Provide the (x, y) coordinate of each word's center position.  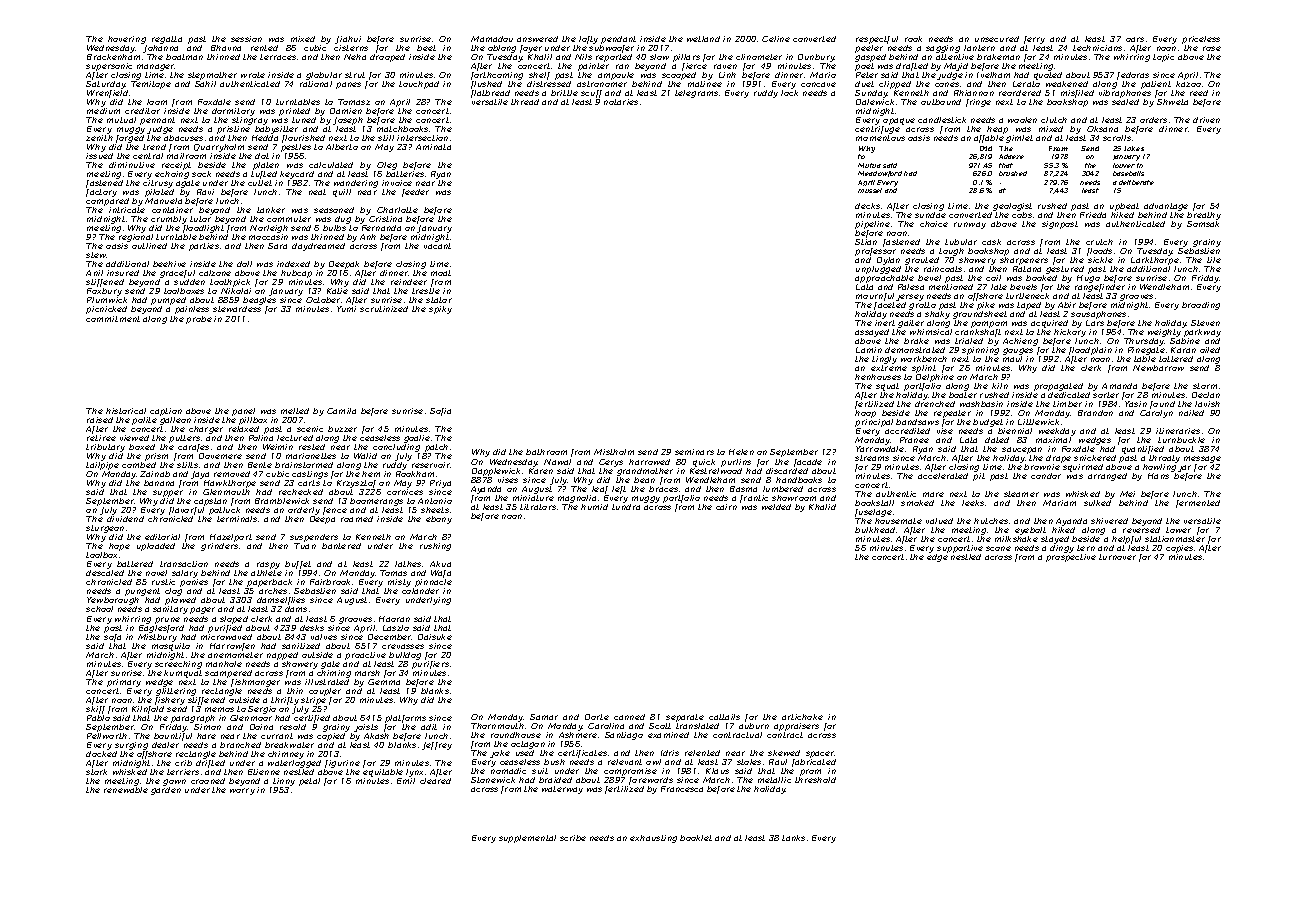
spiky (440, 310)
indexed (293, 264)
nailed (1191, 413)
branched (240, 745)
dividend (125, 519)
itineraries (1178, 431)
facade (808, 463)
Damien (346, 111)
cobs (1022, 215)
